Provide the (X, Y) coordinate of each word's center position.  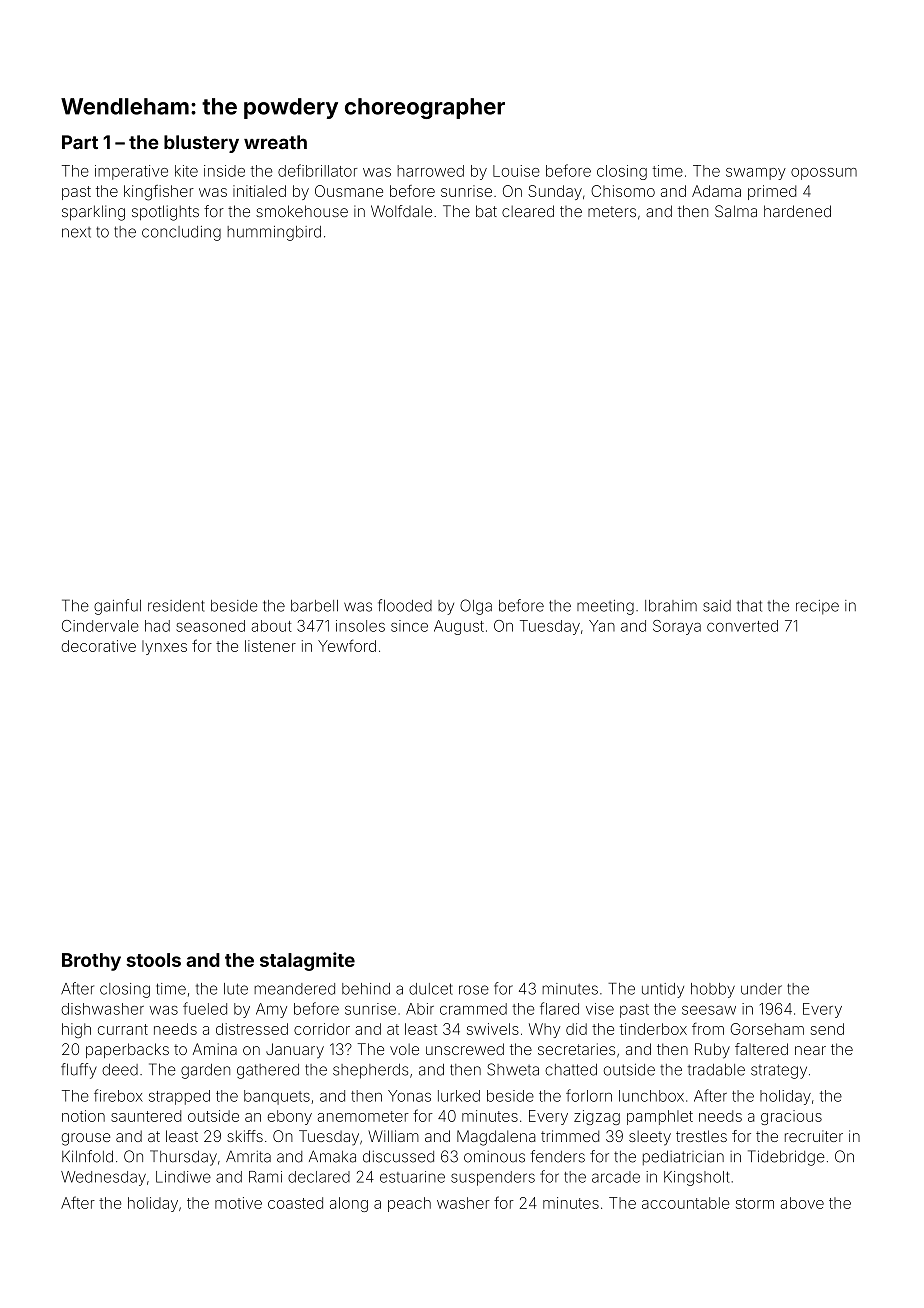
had (157, 626)
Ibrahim (671, 606)
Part (80, 142)
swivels (493, 1029)
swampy (756, 174)
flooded (405, 605)
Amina (215, 1049)
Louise (516, 171)
